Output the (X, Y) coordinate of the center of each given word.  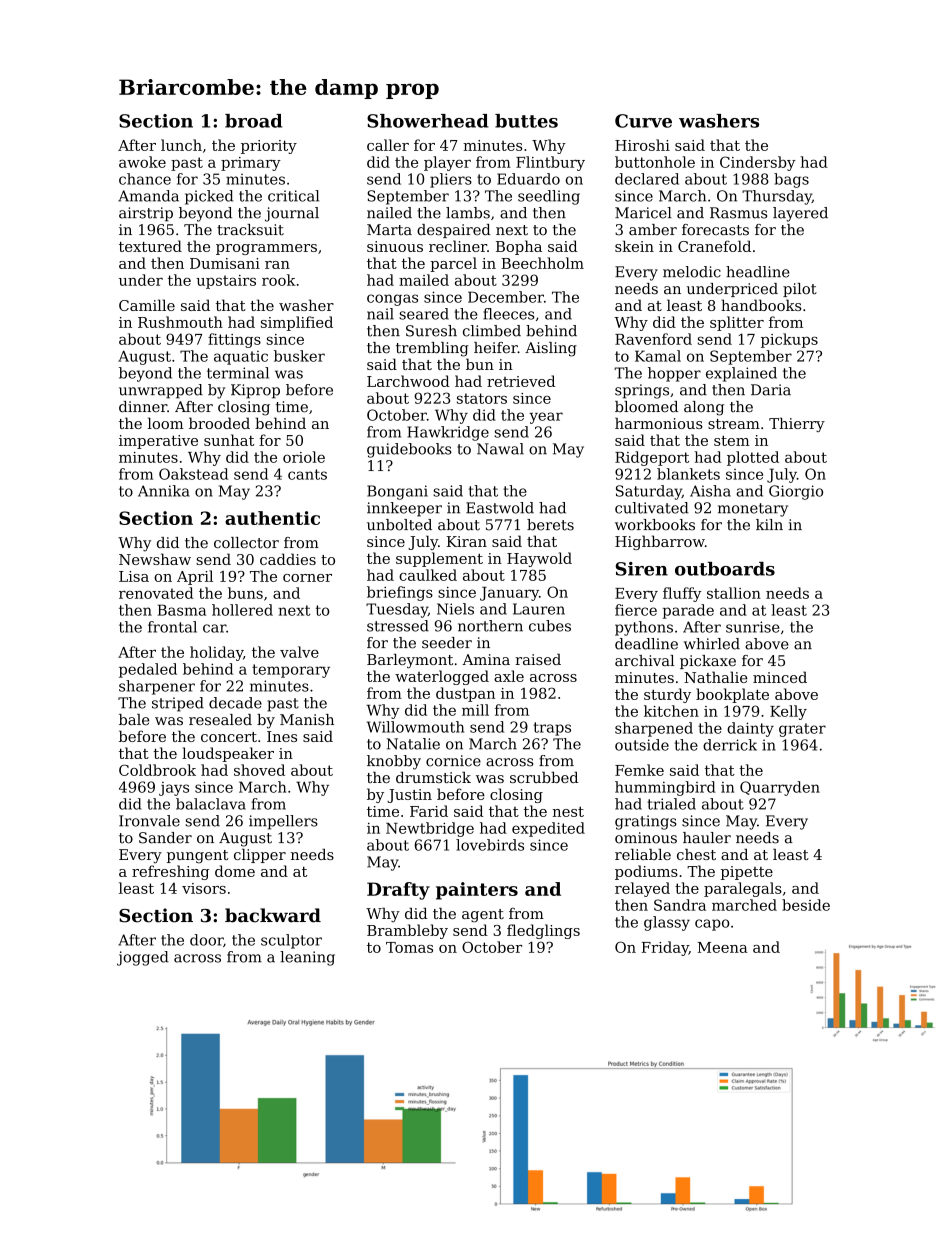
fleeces (508, 314)
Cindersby (758, 163)
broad (253, 121)
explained (741, 374)
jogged (143, 958)
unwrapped (161, 391)
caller (388, 145)
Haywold (539, 559)
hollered (242, 610)
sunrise (753, 627)
